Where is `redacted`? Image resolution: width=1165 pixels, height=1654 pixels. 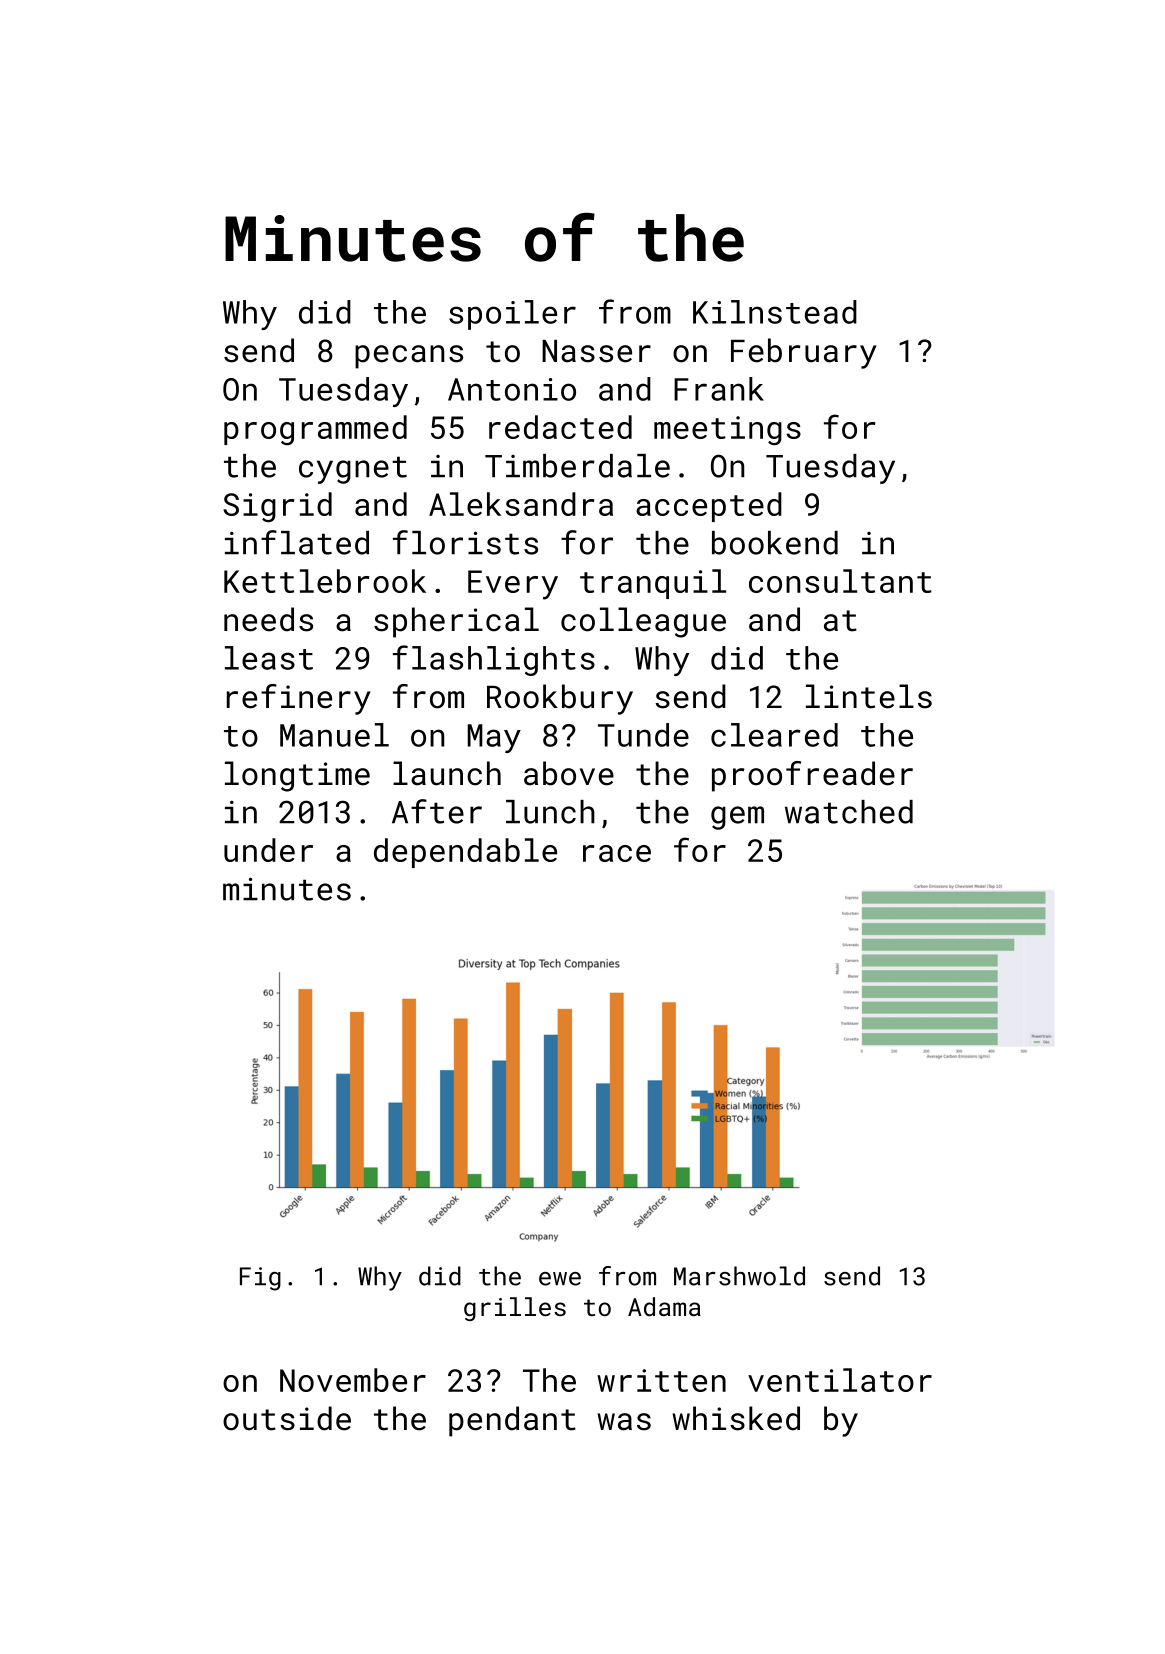
redacted is located at coordinates (560, 427).
